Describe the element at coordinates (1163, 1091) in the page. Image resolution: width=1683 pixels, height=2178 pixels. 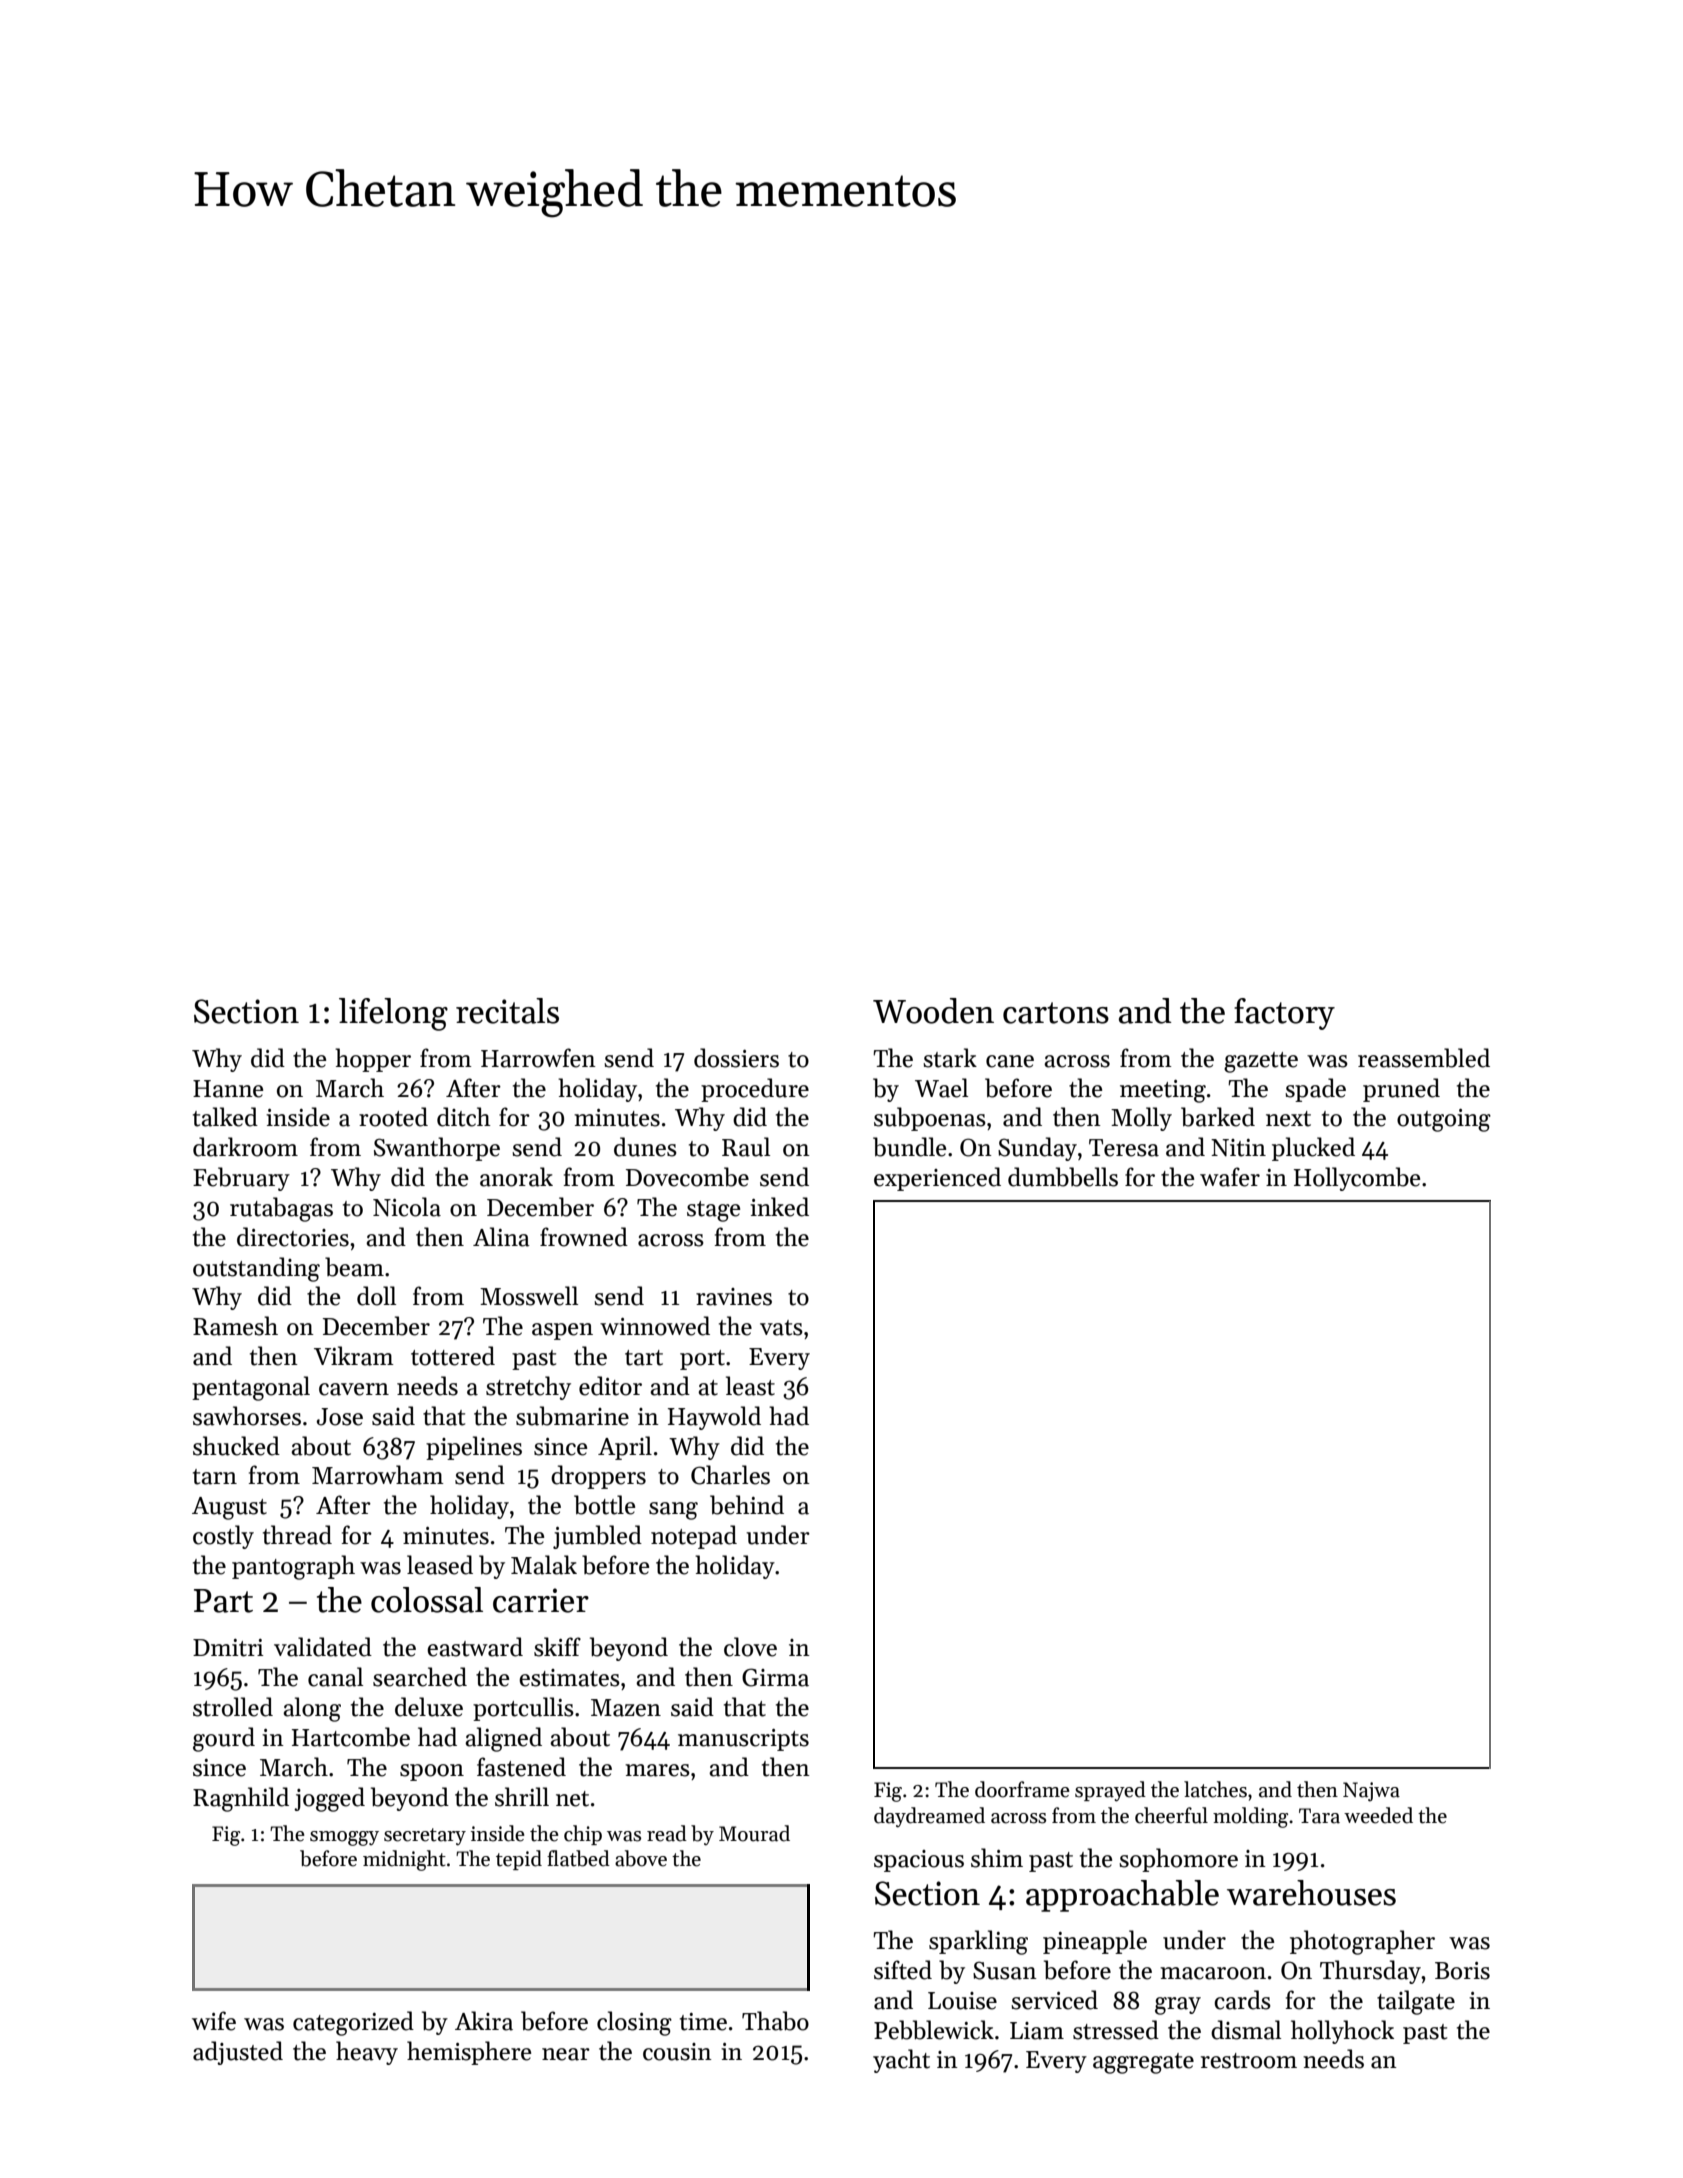
I see `meeting` at that location.
